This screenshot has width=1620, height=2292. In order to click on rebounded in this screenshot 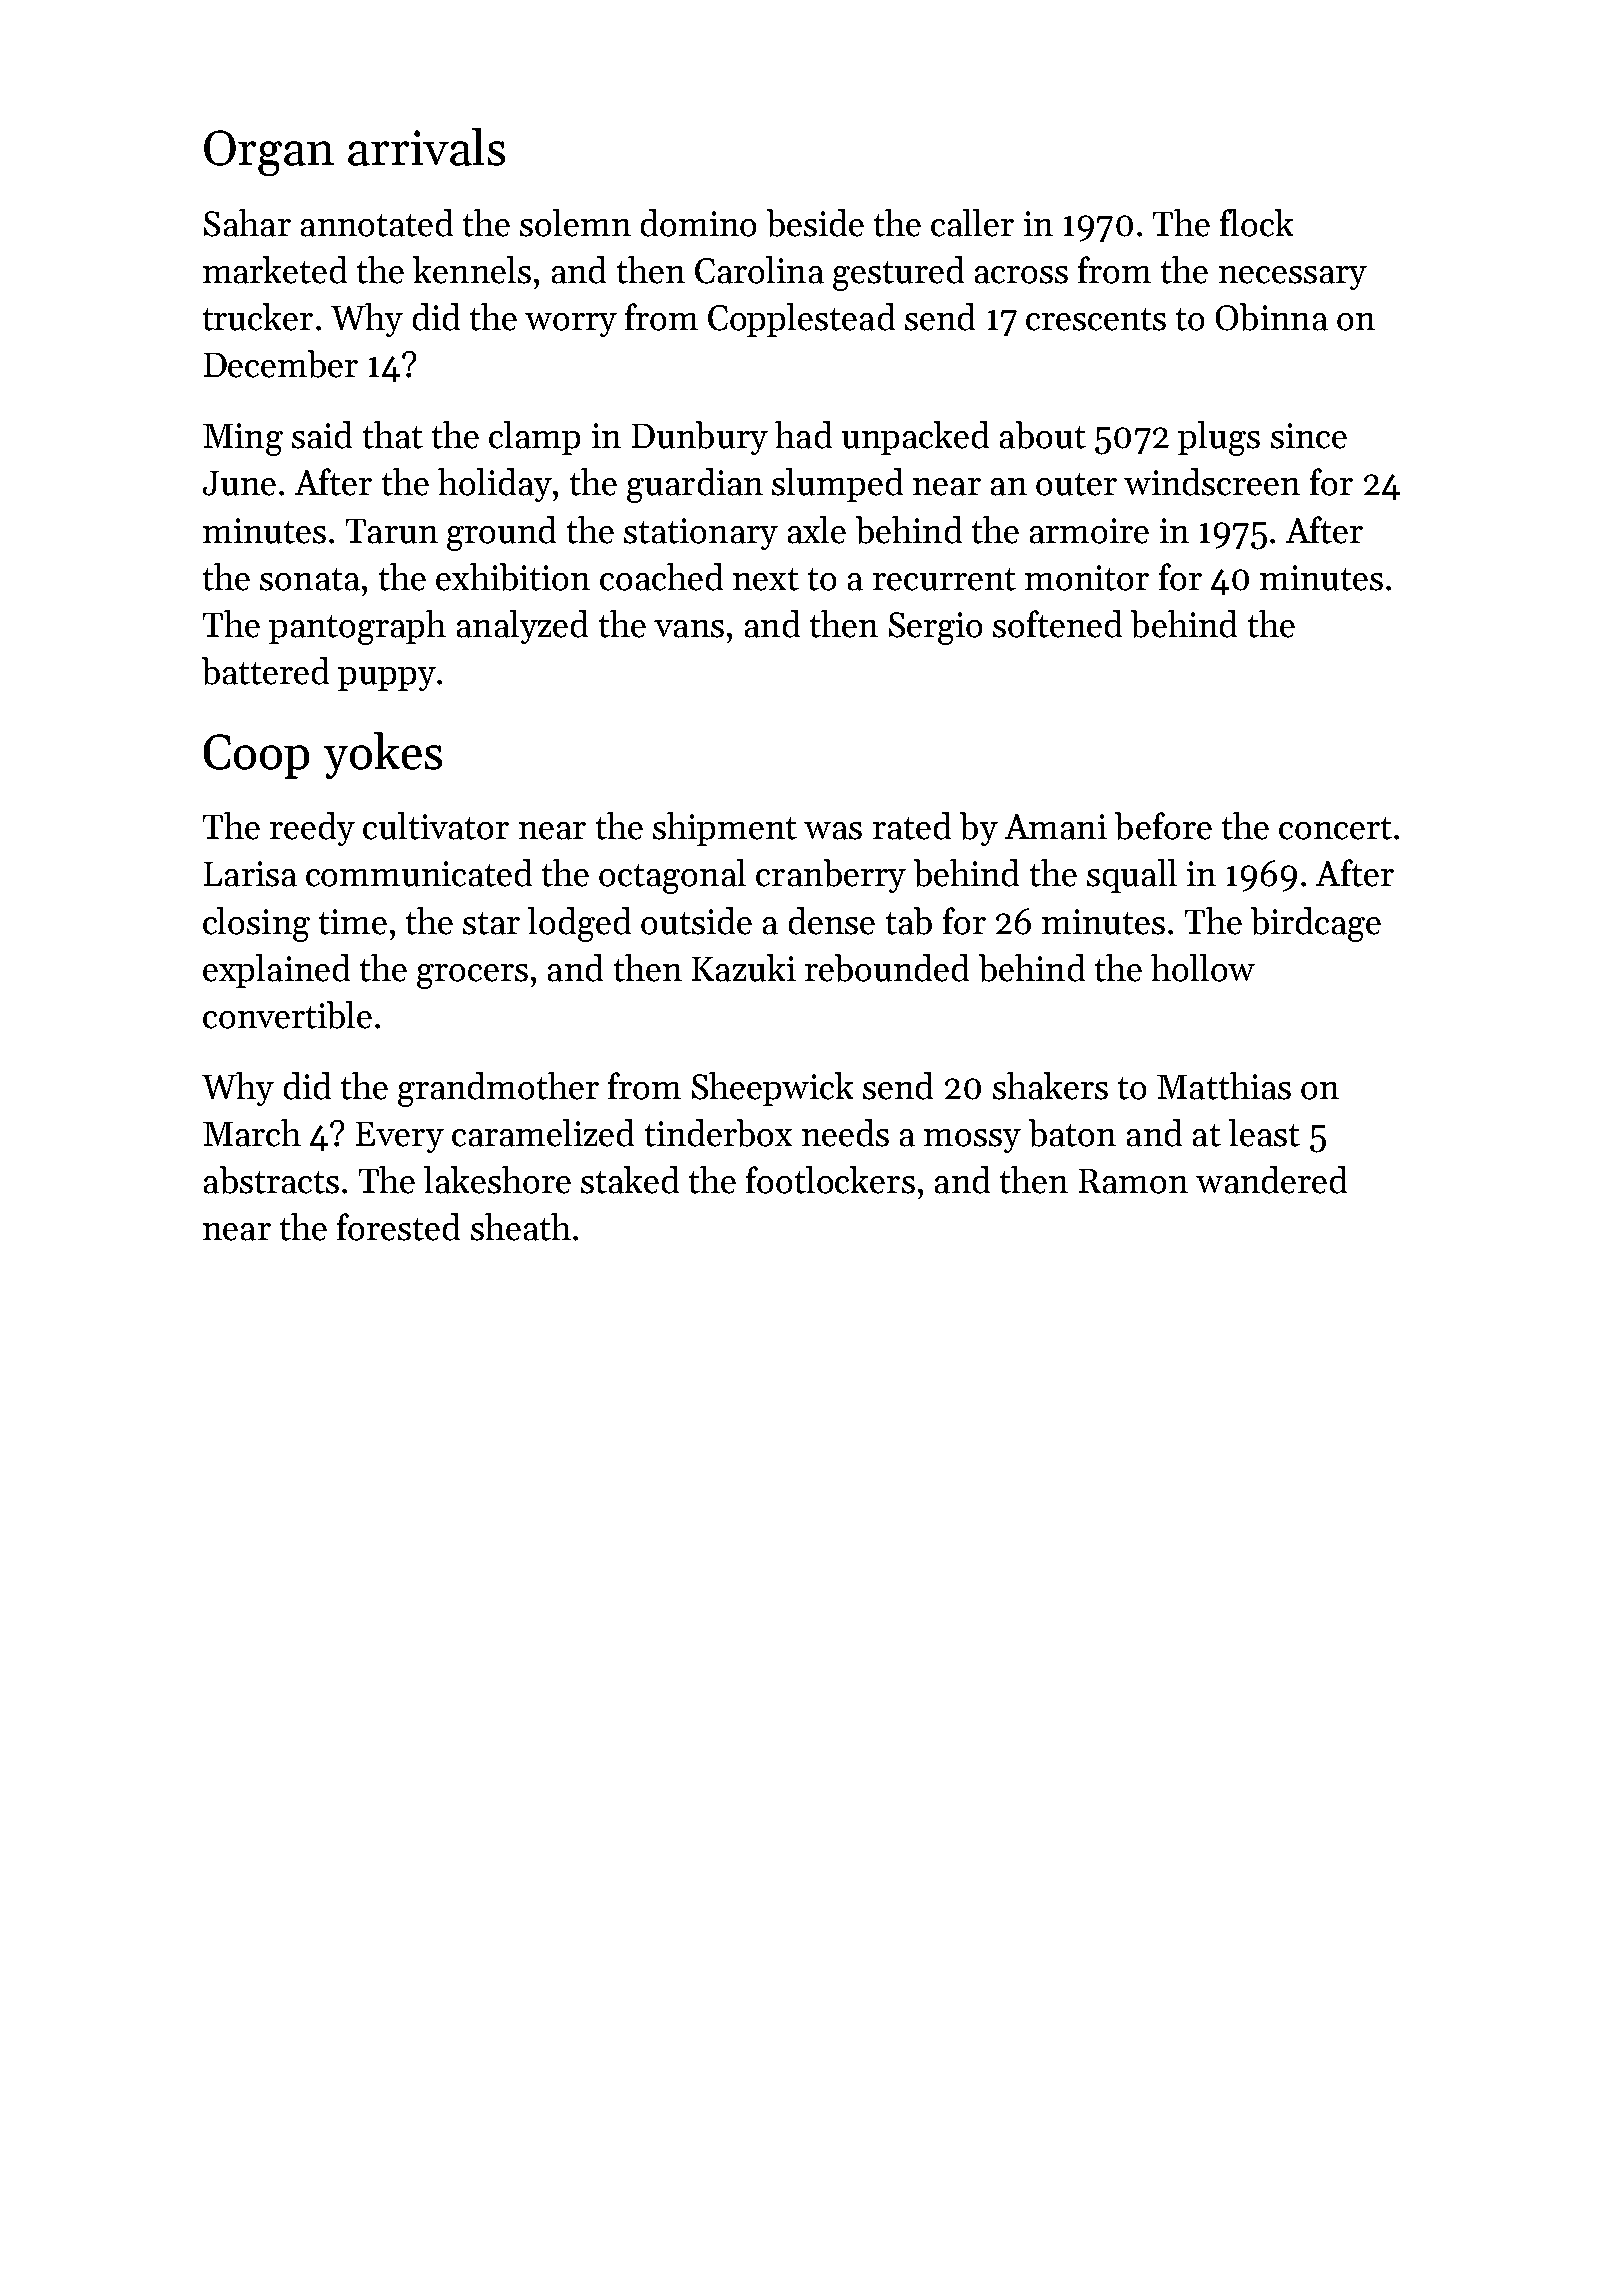, I will do `click(887, 968)`.
